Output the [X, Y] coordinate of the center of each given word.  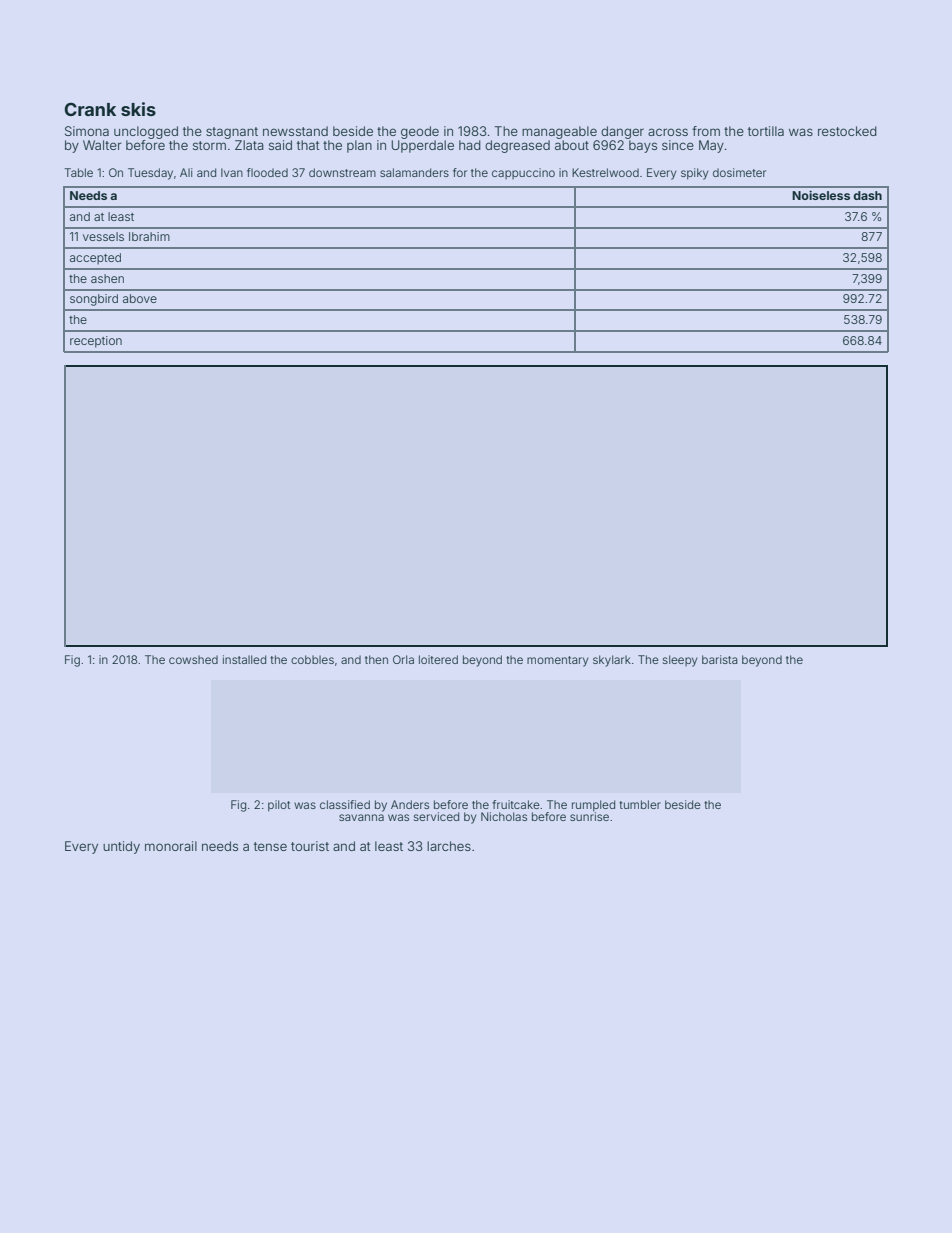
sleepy [680, 661]
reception [96, 342]
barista [720, 659]
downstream [342, 172]
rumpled [593, 806]
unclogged [146, 132]
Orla [403, 659]
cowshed [193, 659]
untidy [121, 847]
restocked [847, 131]
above [140, 298]
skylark [612, 661]
